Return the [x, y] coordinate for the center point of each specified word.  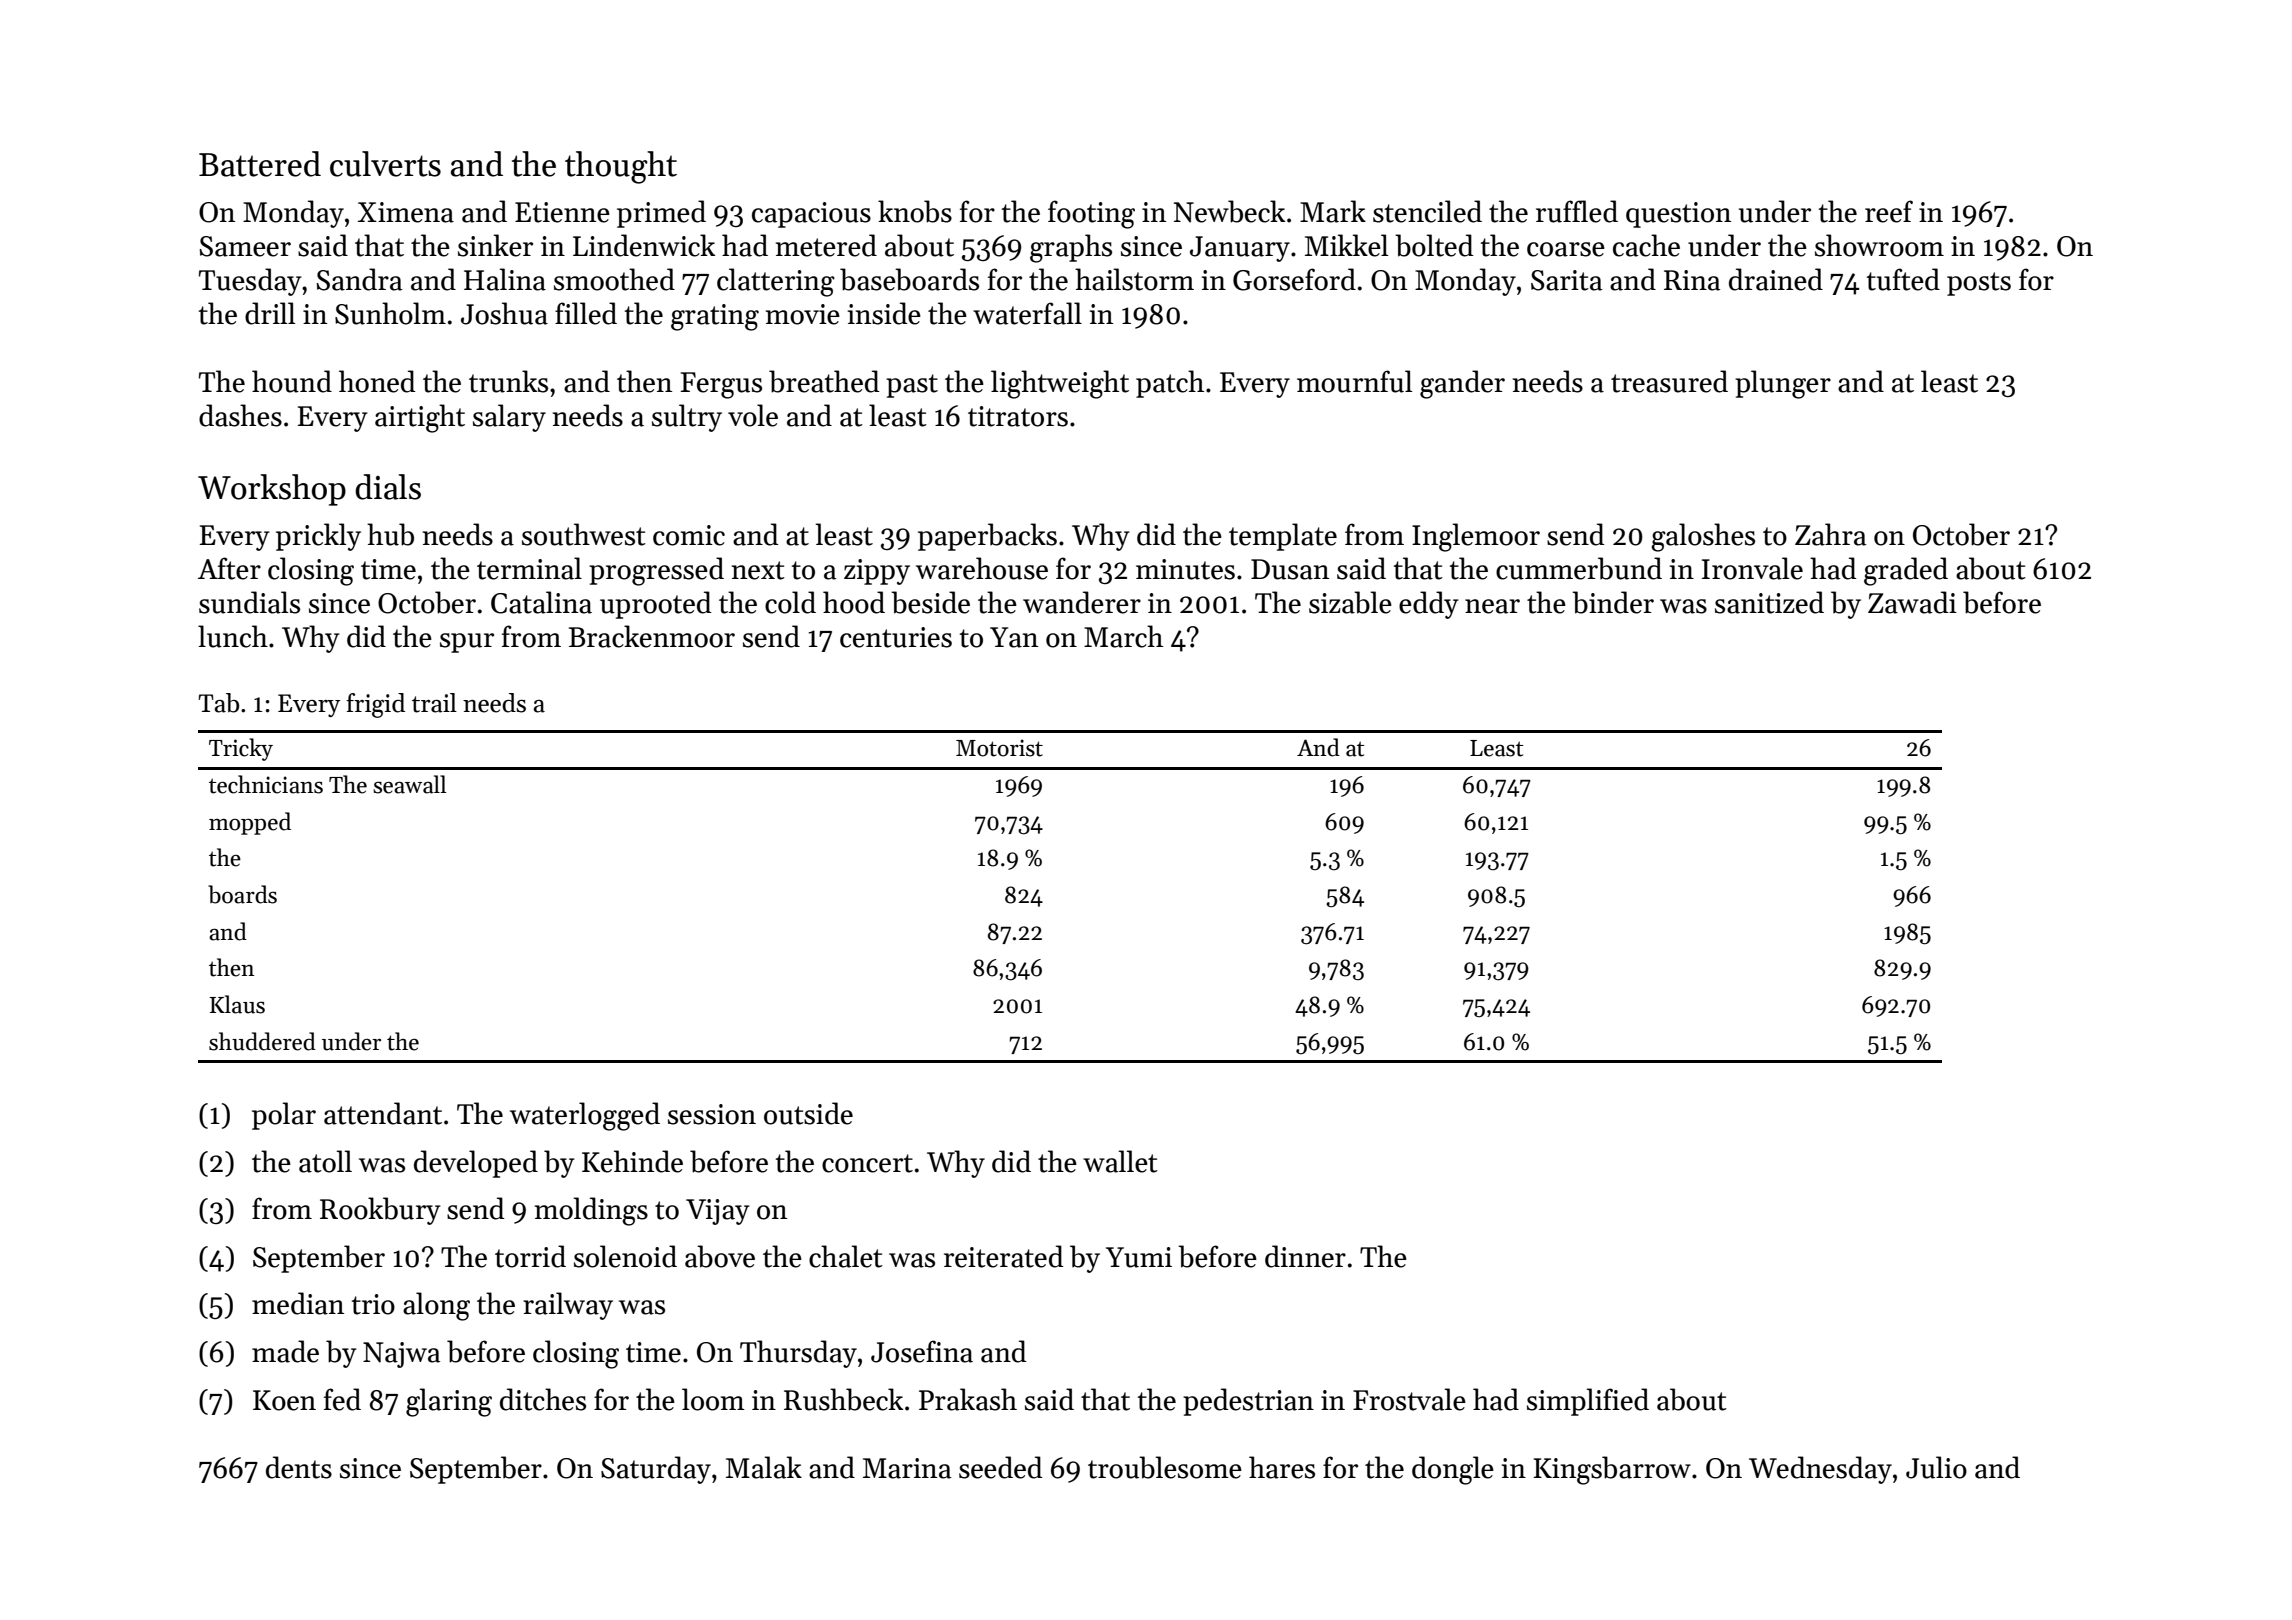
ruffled [1577, 211]
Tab [219, 703]
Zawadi [1912, 602]
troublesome [1165, 1467]
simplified [1588, 1402]
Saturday [656, 1470]
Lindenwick [644, 245]
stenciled [1427, 211]
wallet [1120, 1161]
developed [476, 1164]
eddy [1429, 605]
